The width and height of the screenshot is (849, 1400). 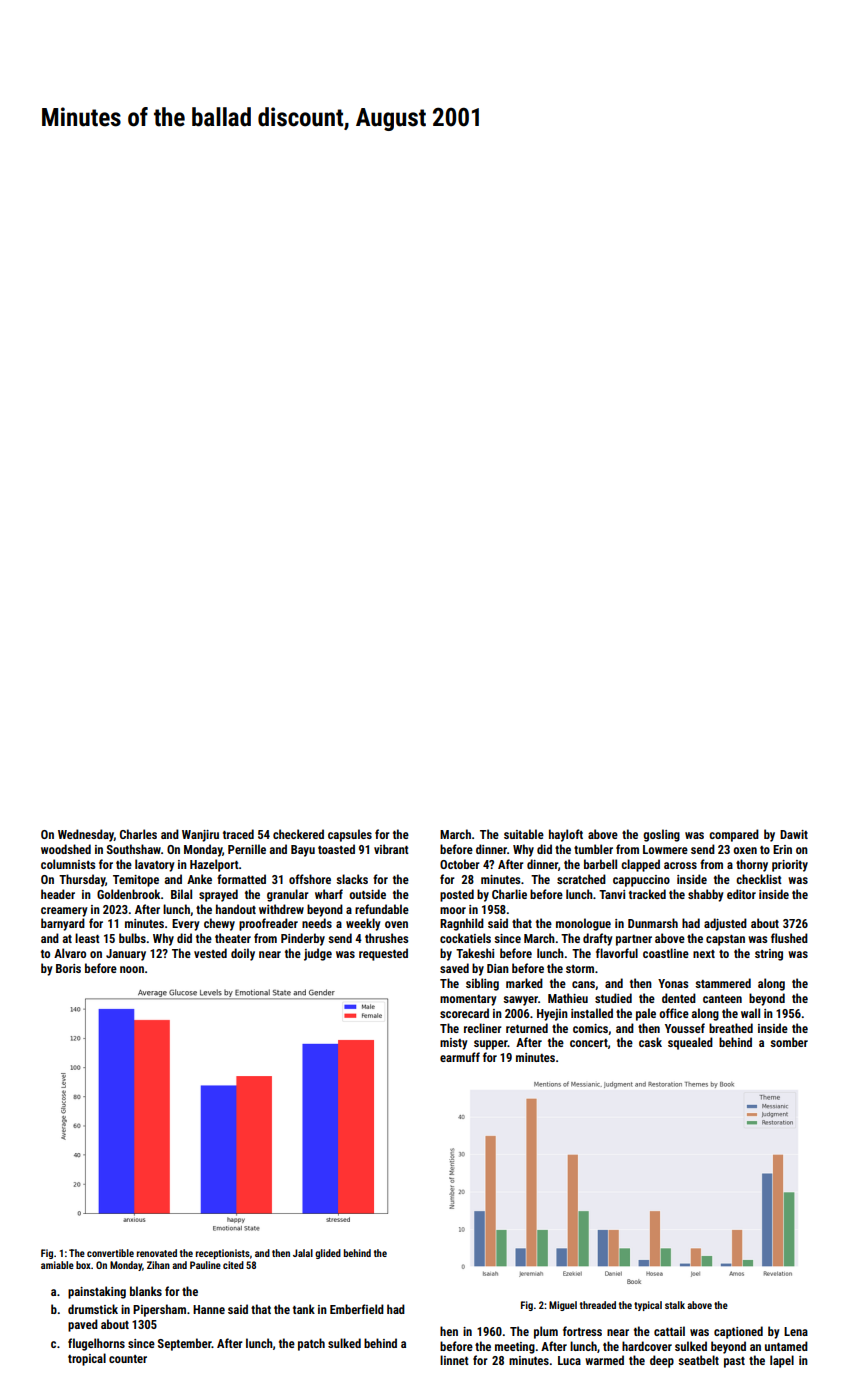 I want to click on counter, so click(x=128, y=1359).
